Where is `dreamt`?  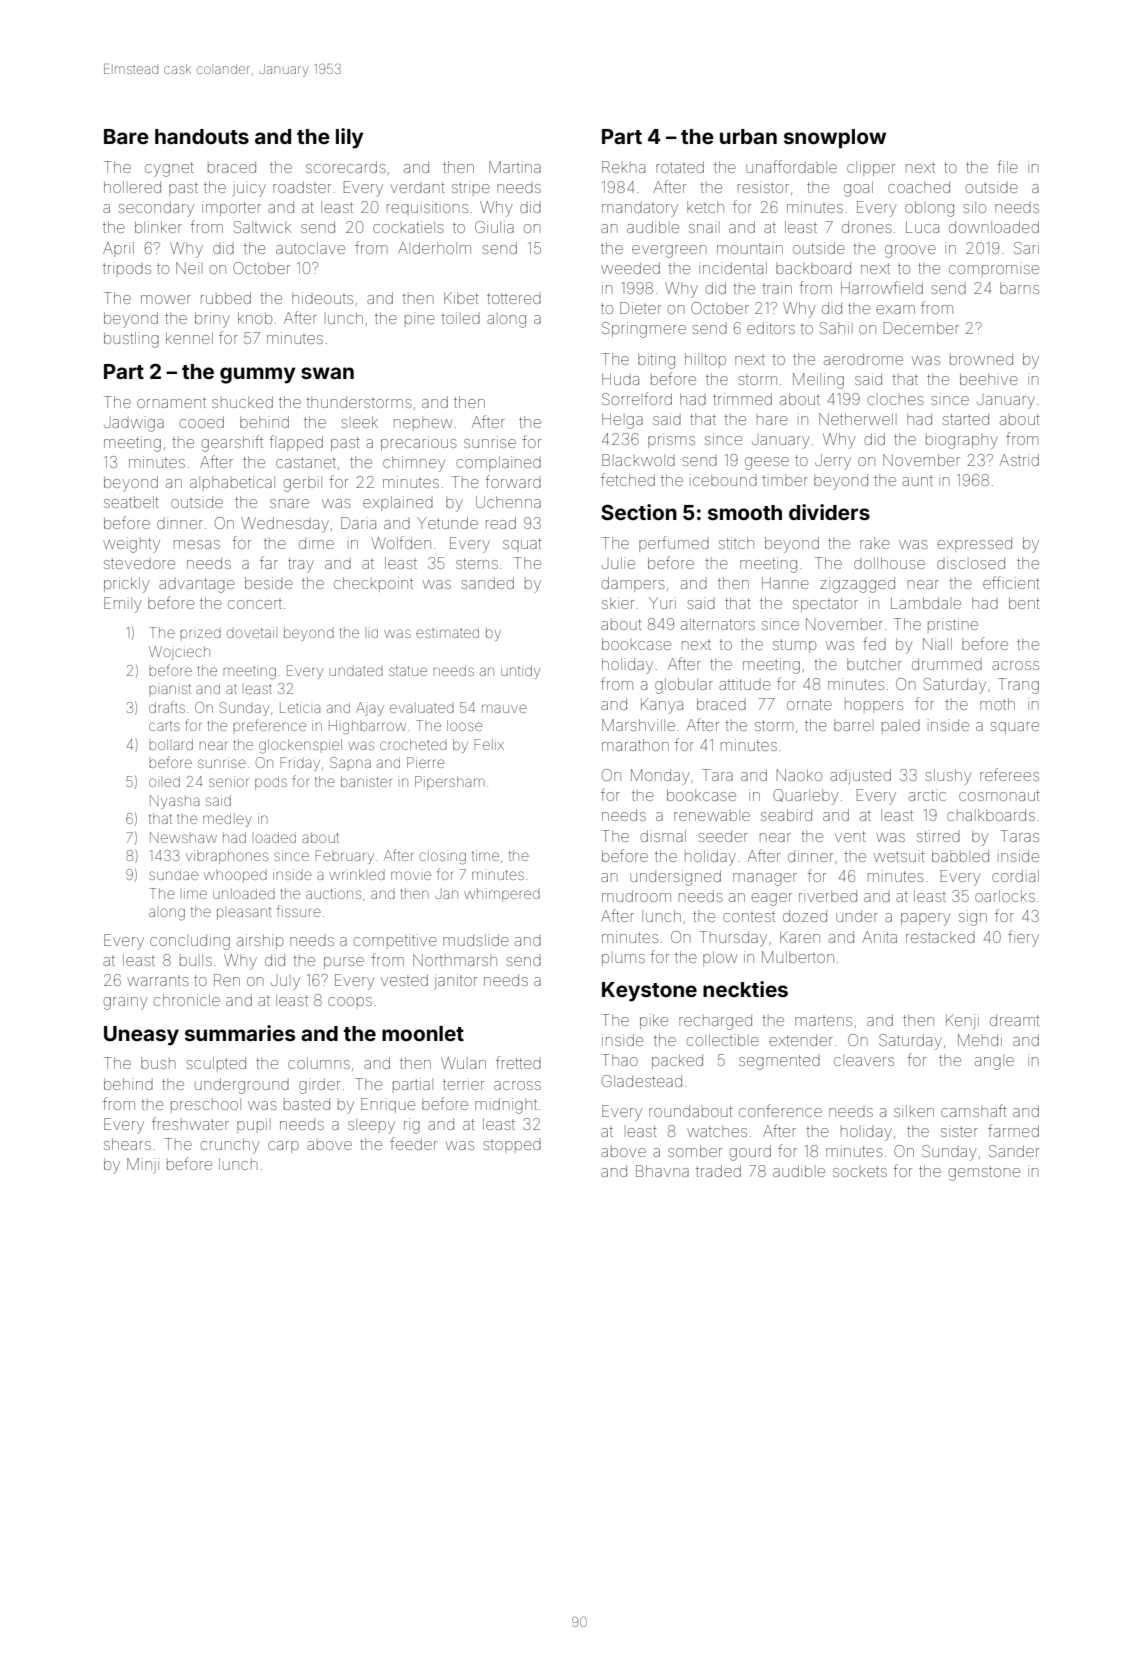 dreamt is located at coordinates (1015, 1020).
